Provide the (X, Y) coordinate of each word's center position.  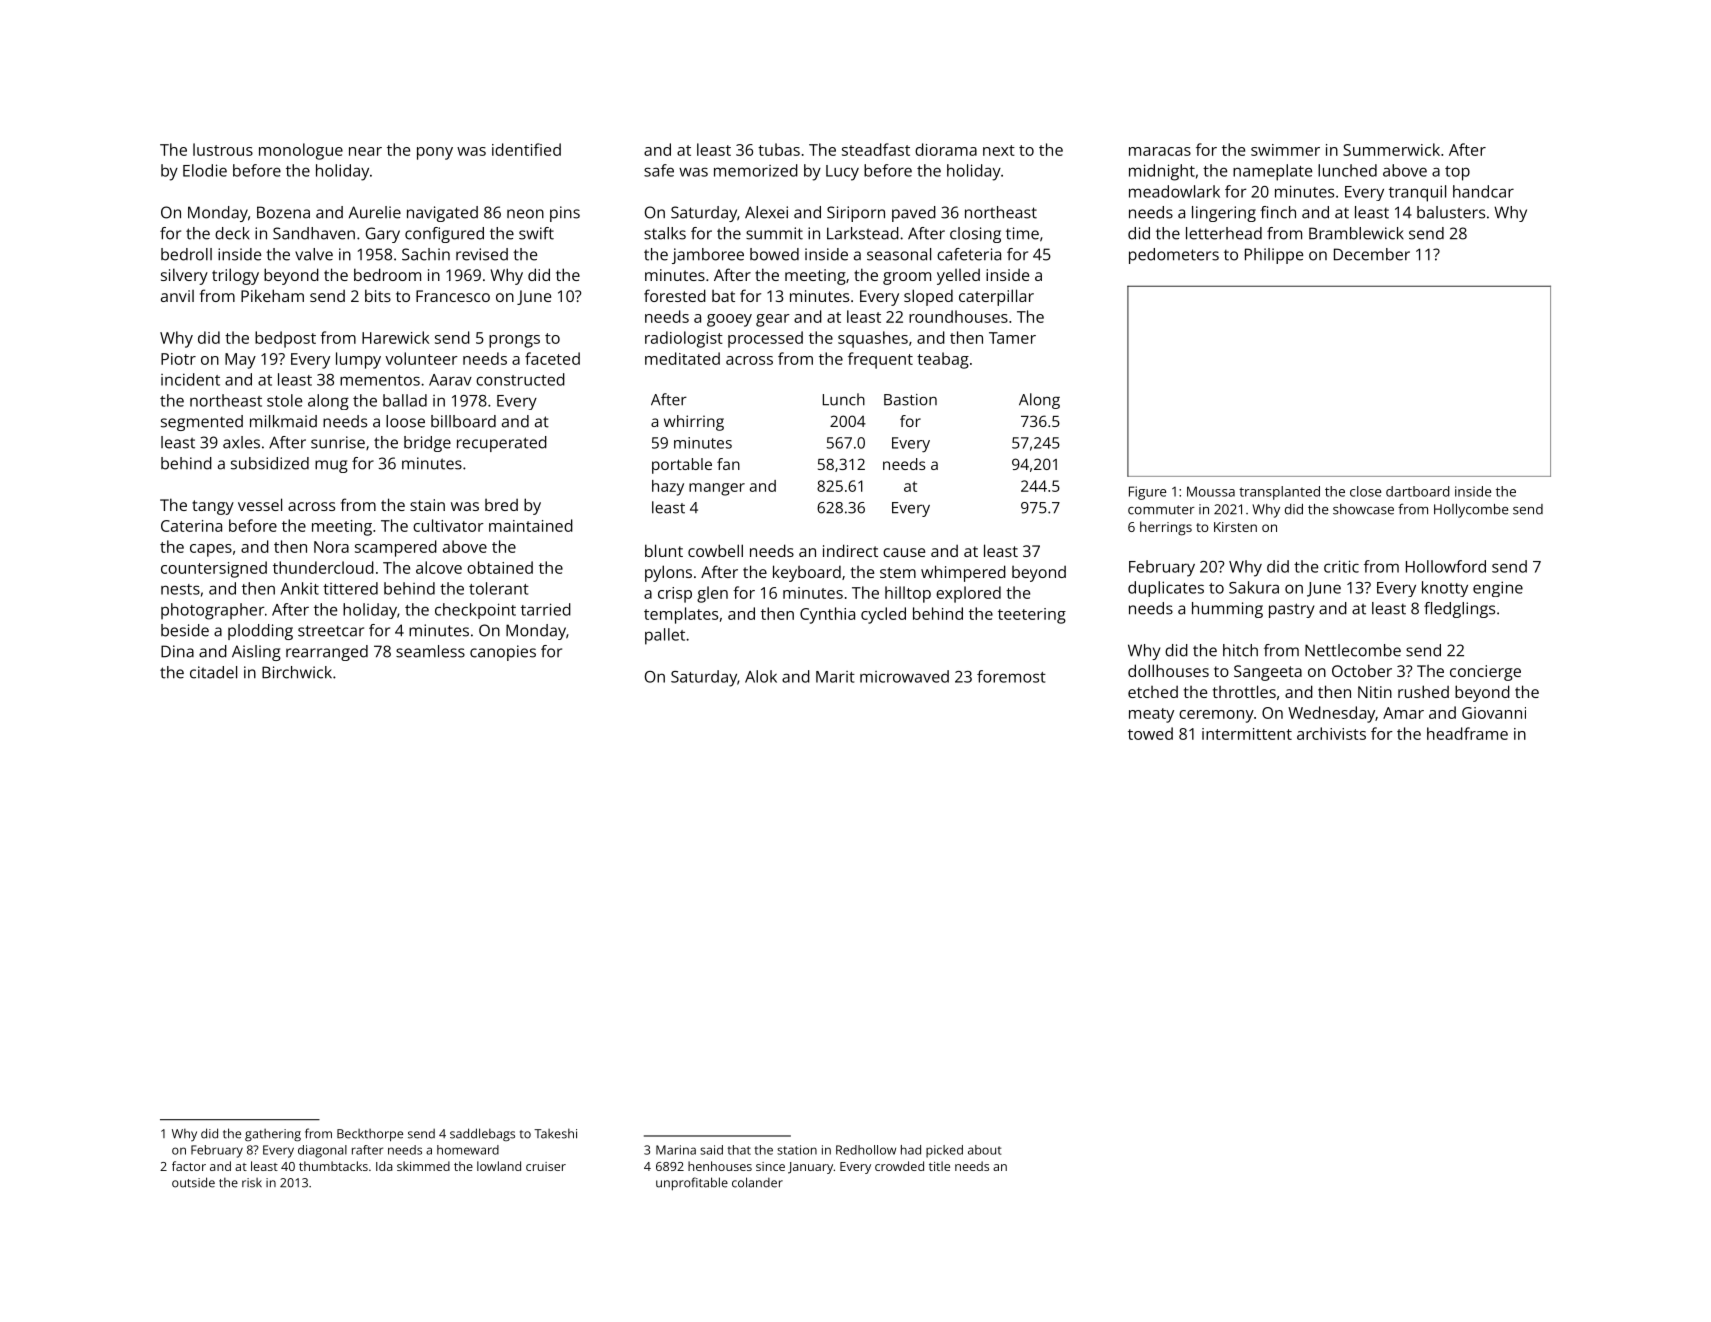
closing (975, 235)
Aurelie (375, 212)
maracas (1160, 151)
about (984, 1150)
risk (252, 1183)
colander (757, 1182)
